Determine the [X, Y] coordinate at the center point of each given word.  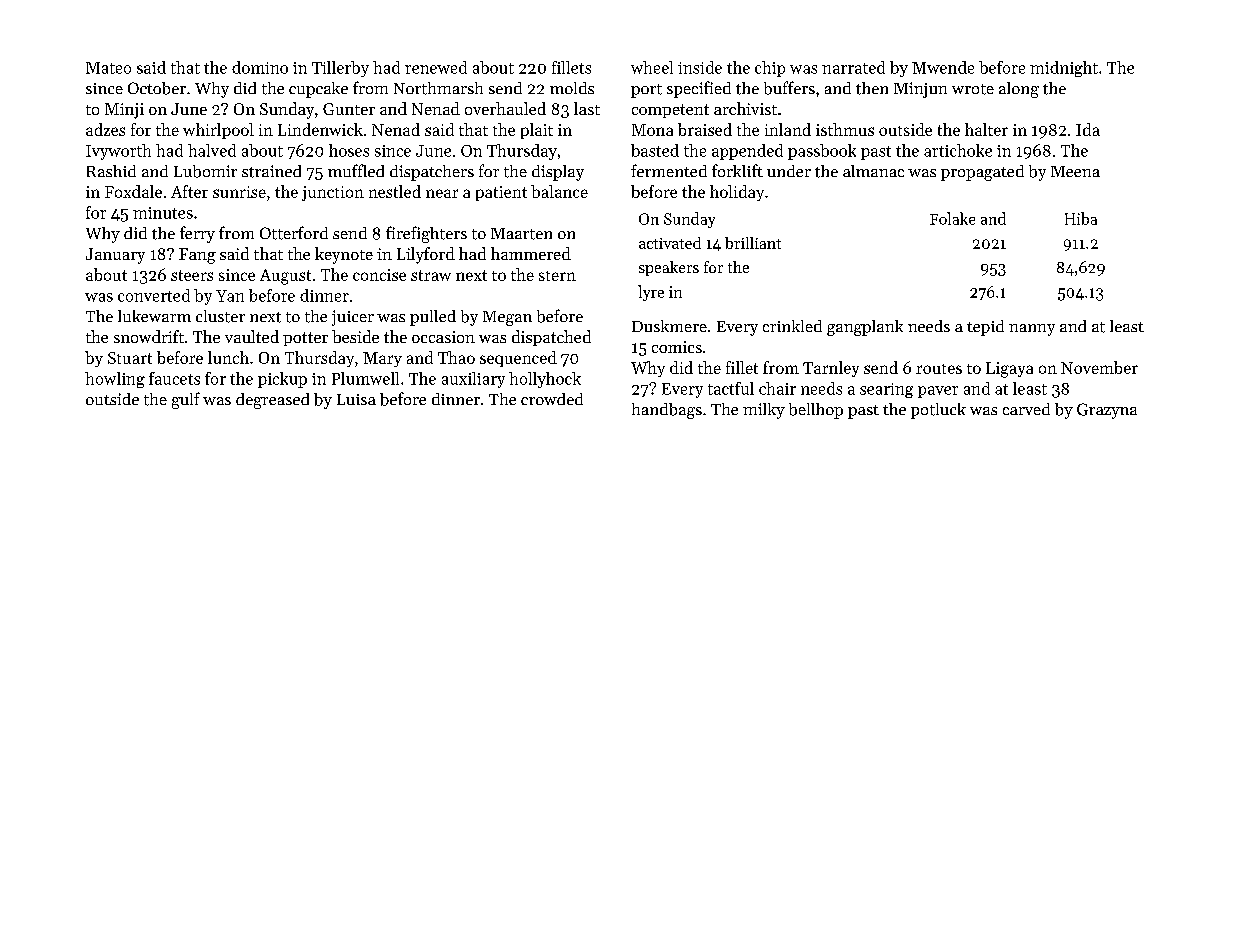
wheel [652, 67]
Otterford [294, 233]
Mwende [943, 67]
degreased [272, 401]
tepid [985, 328]
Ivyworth [118, 152]
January [115, 256]
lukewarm [154, 316]
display [558, 173]
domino [260, 67]
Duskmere [669, 326]
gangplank [865, 328]
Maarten [521, 234]
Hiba [1081, 218]
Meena [1075, 171]
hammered [531, 253]
